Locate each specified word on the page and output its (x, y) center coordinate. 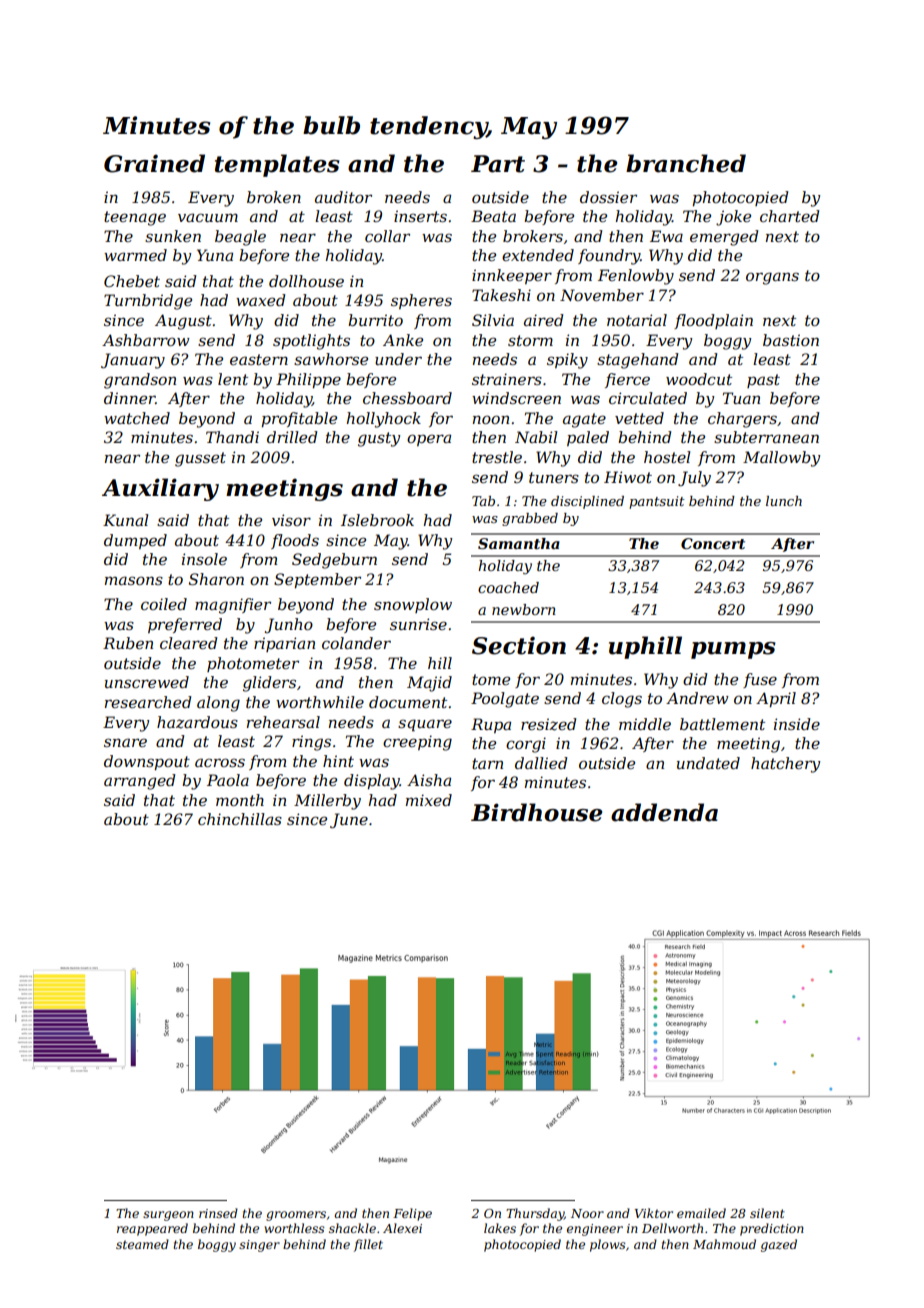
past (763, 381)
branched (686, 163)
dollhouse (306, 281)
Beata (493, 216)
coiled (164, 604)
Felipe (412, 1214)
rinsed (218, 1213)
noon (491, 419)
